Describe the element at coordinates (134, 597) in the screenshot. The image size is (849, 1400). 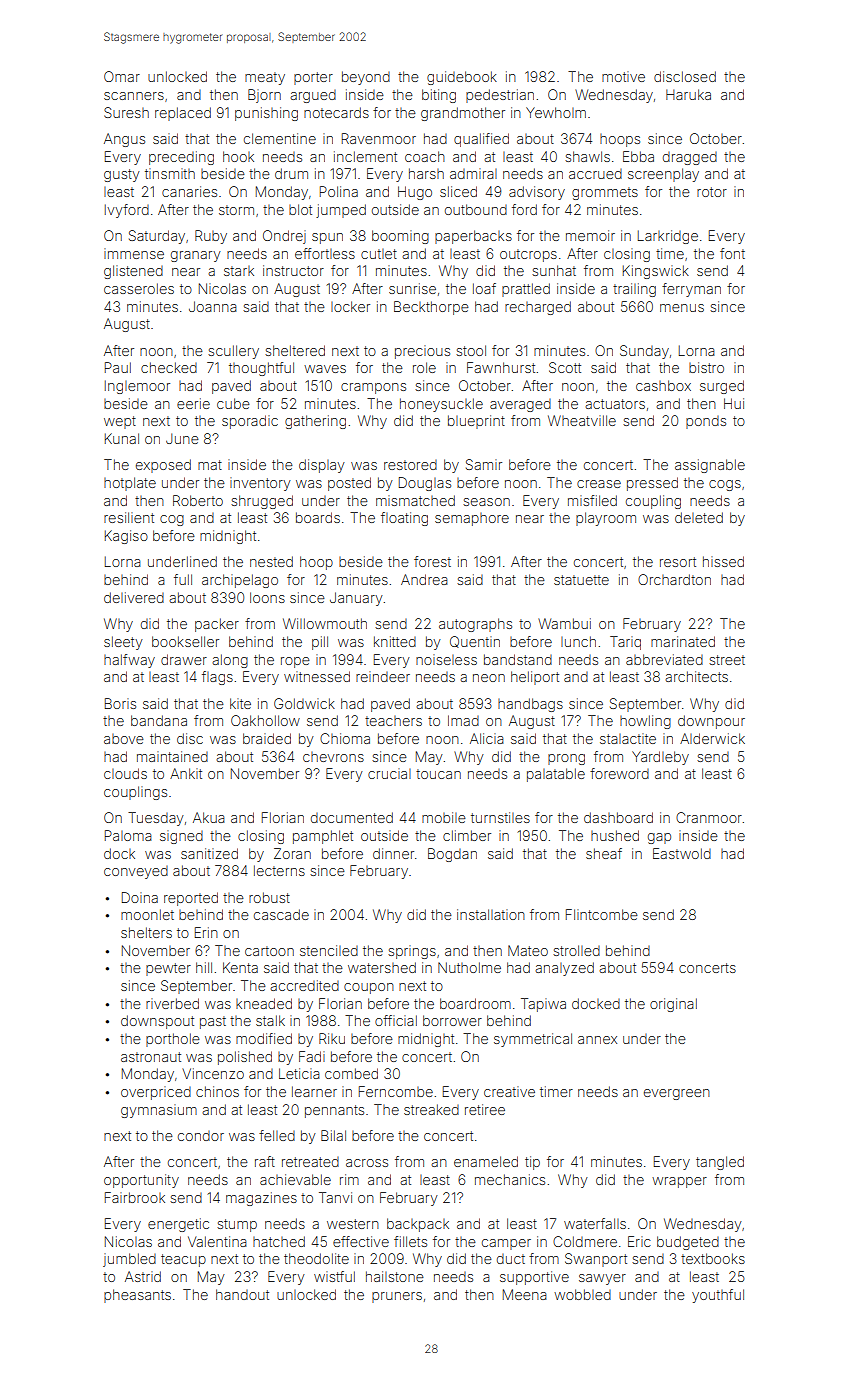
I see `delivered` at that location.
